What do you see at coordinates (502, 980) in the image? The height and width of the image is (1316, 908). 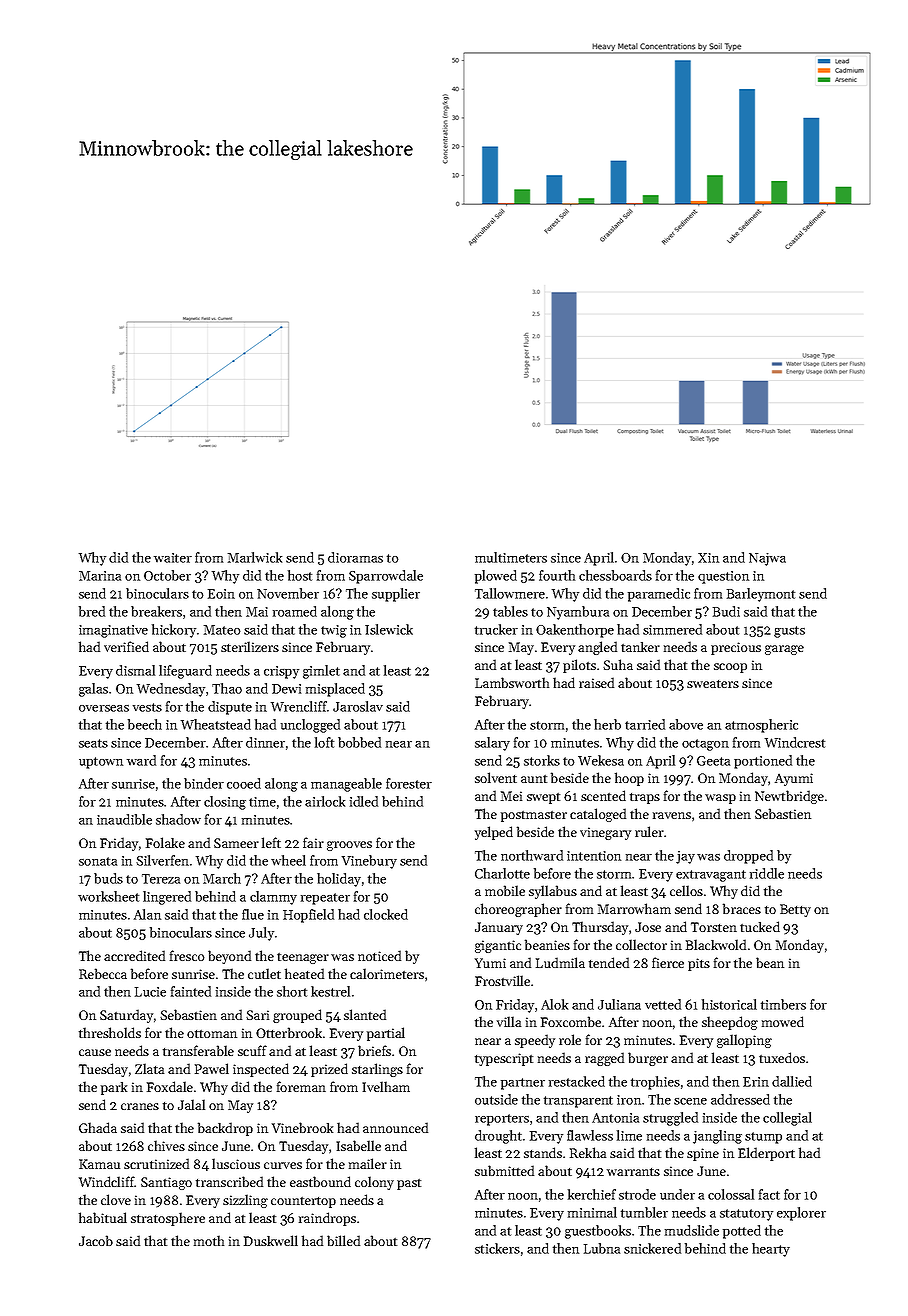 I see `Frostville` at bounding box center [502, 980].
